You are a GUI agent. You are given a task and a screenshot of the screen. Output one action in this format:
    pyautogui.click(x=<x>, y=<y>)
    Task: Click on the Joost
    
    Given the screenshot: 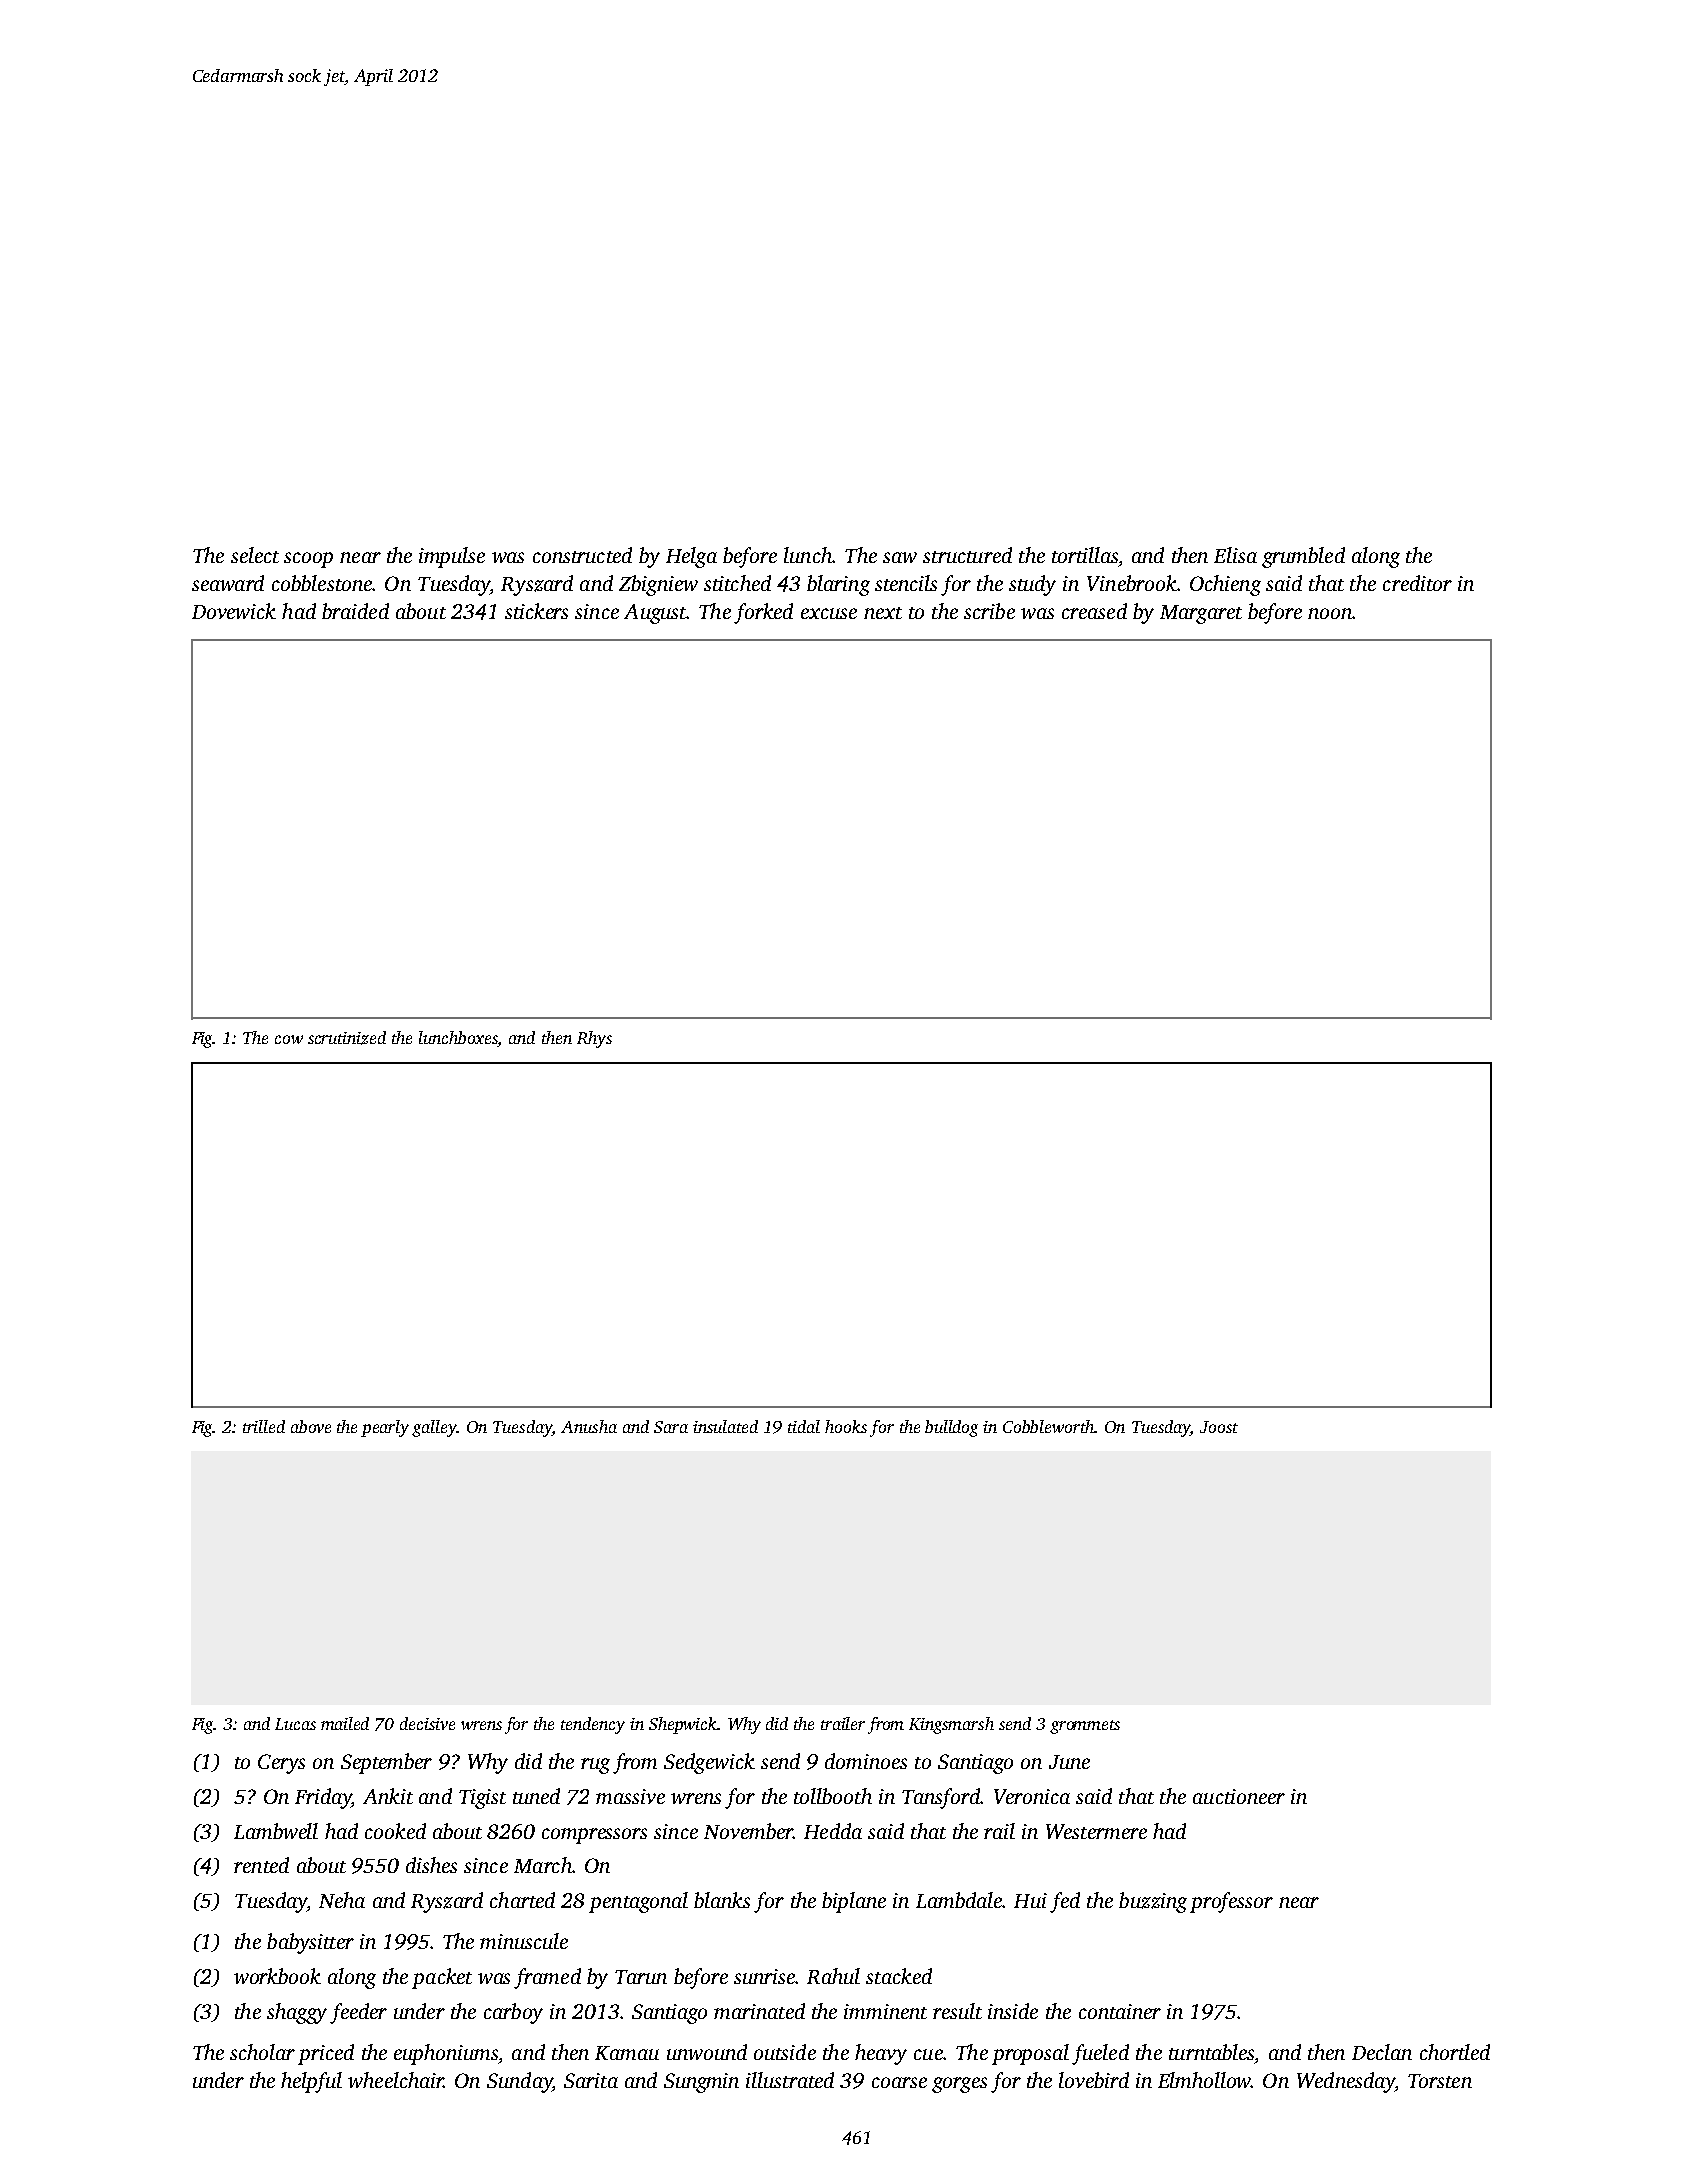 What is the action you would take?
    pyautogui.click(x=1219, y=1427)
